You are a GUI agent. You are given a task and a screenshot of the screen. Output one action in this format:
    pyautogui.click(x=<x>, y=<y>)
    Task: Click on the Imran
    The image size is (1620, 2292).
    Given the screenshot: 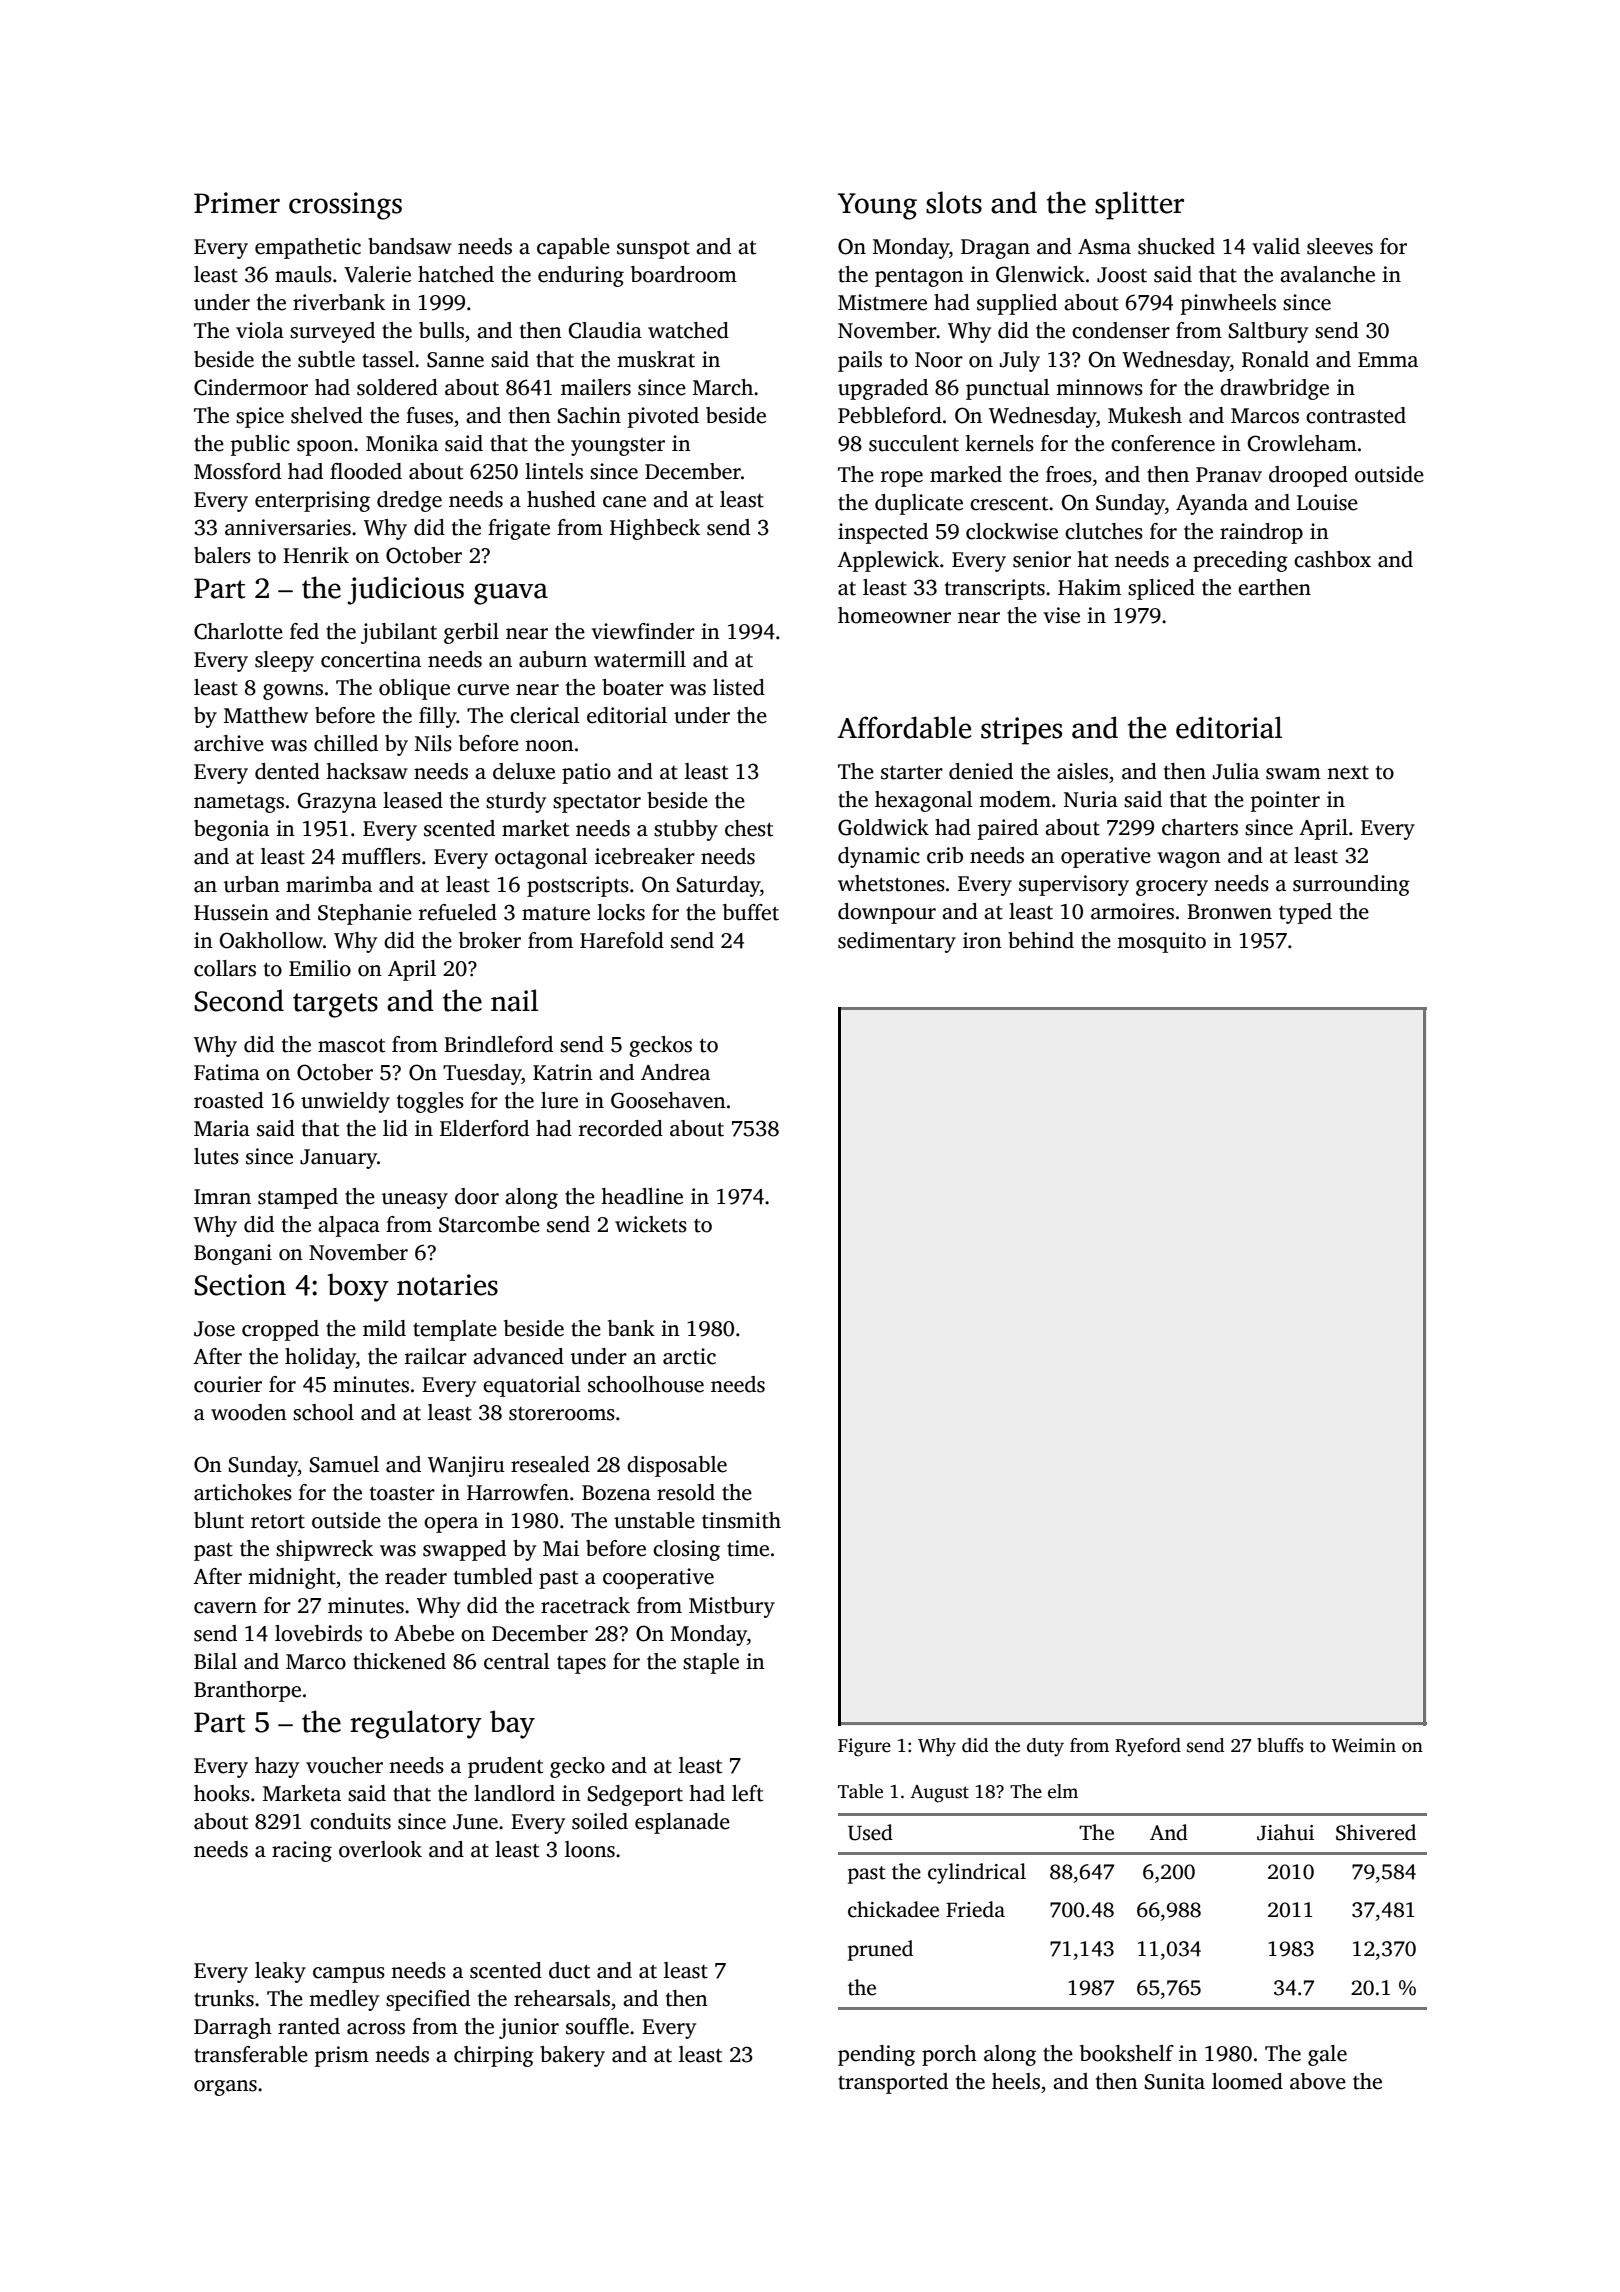 What is the action you would take?
    pyautogui.click(x=222, y=1197)
